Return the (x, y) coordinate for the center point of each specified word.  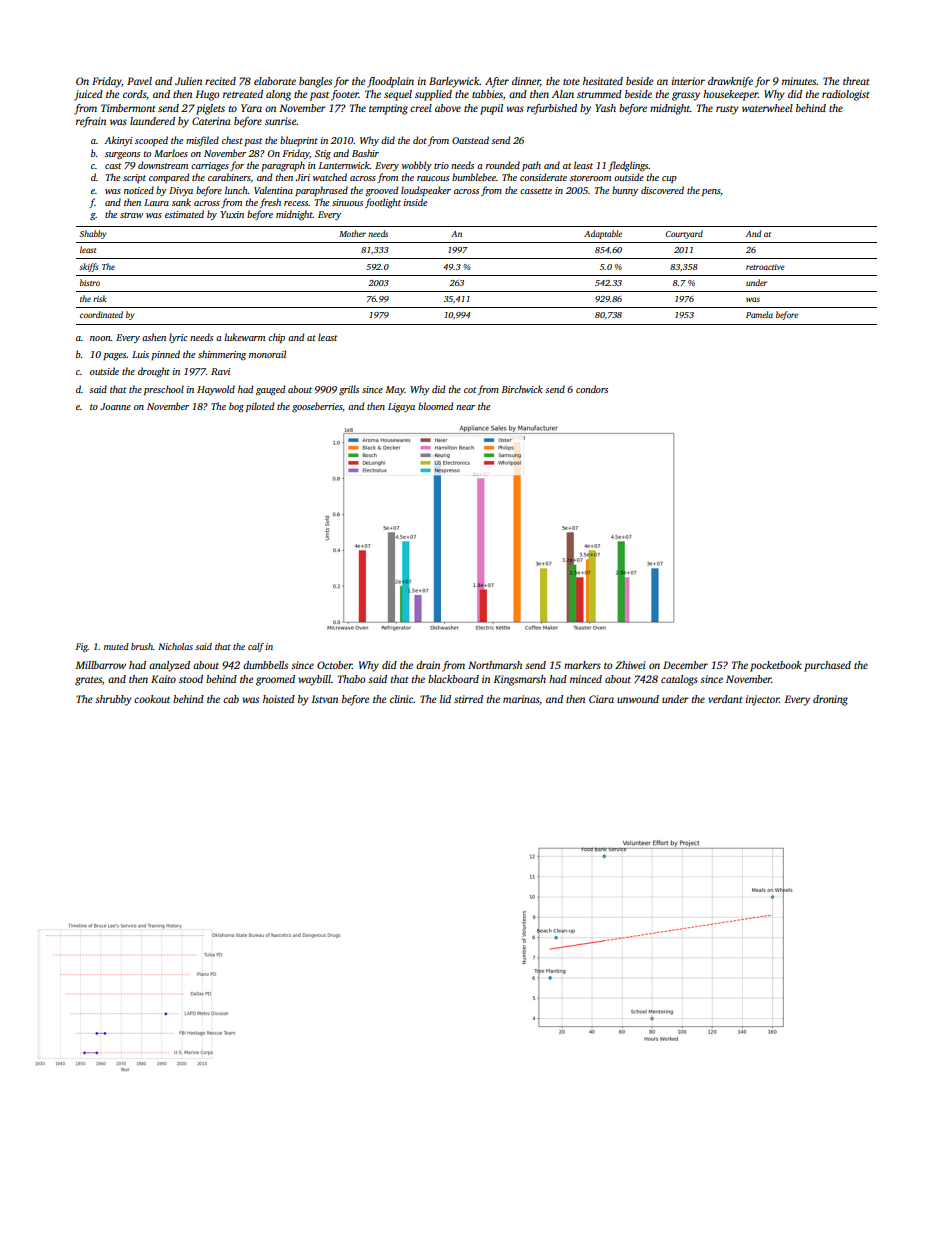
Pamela (759, 314)
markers (582, 665)
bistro (90, 282)
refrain (91, 122)
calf (256, 647)
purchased (827, 666)
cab (231, 699)
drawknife (730, 82)
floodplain (390, 82)
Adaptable (603, 234)
